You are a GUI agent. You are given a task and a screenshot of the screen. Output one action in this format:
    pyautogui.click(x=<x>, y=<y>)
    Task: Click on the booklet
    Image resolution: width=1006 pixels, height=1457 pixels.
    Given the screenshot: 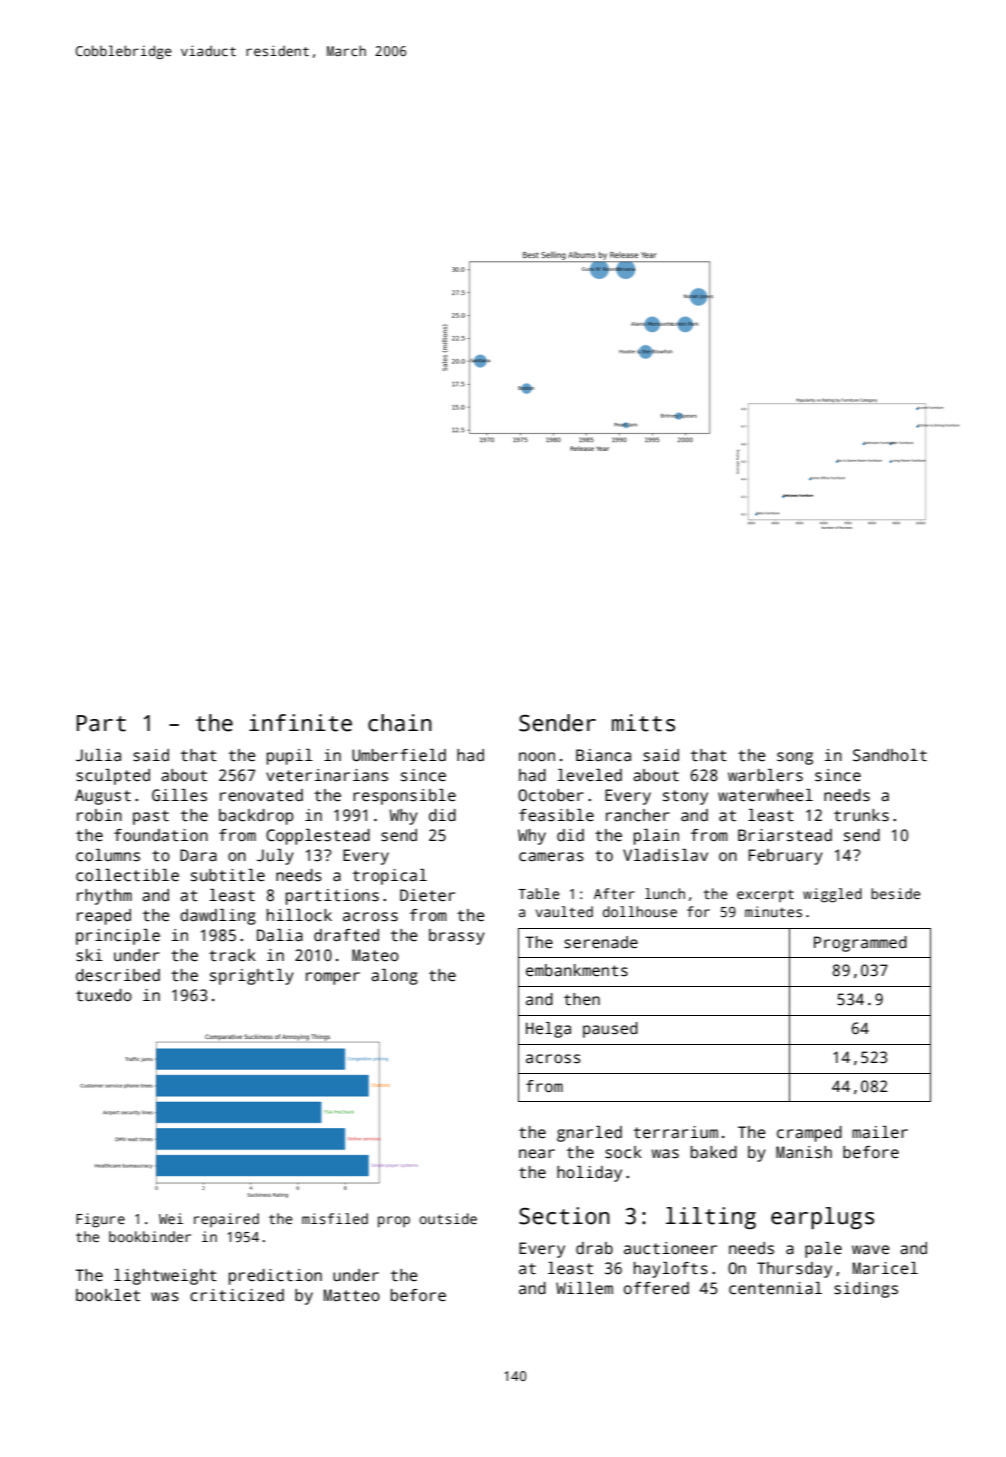 What is the action you would take?
    pyautogui.click(x=108, y=1295)
